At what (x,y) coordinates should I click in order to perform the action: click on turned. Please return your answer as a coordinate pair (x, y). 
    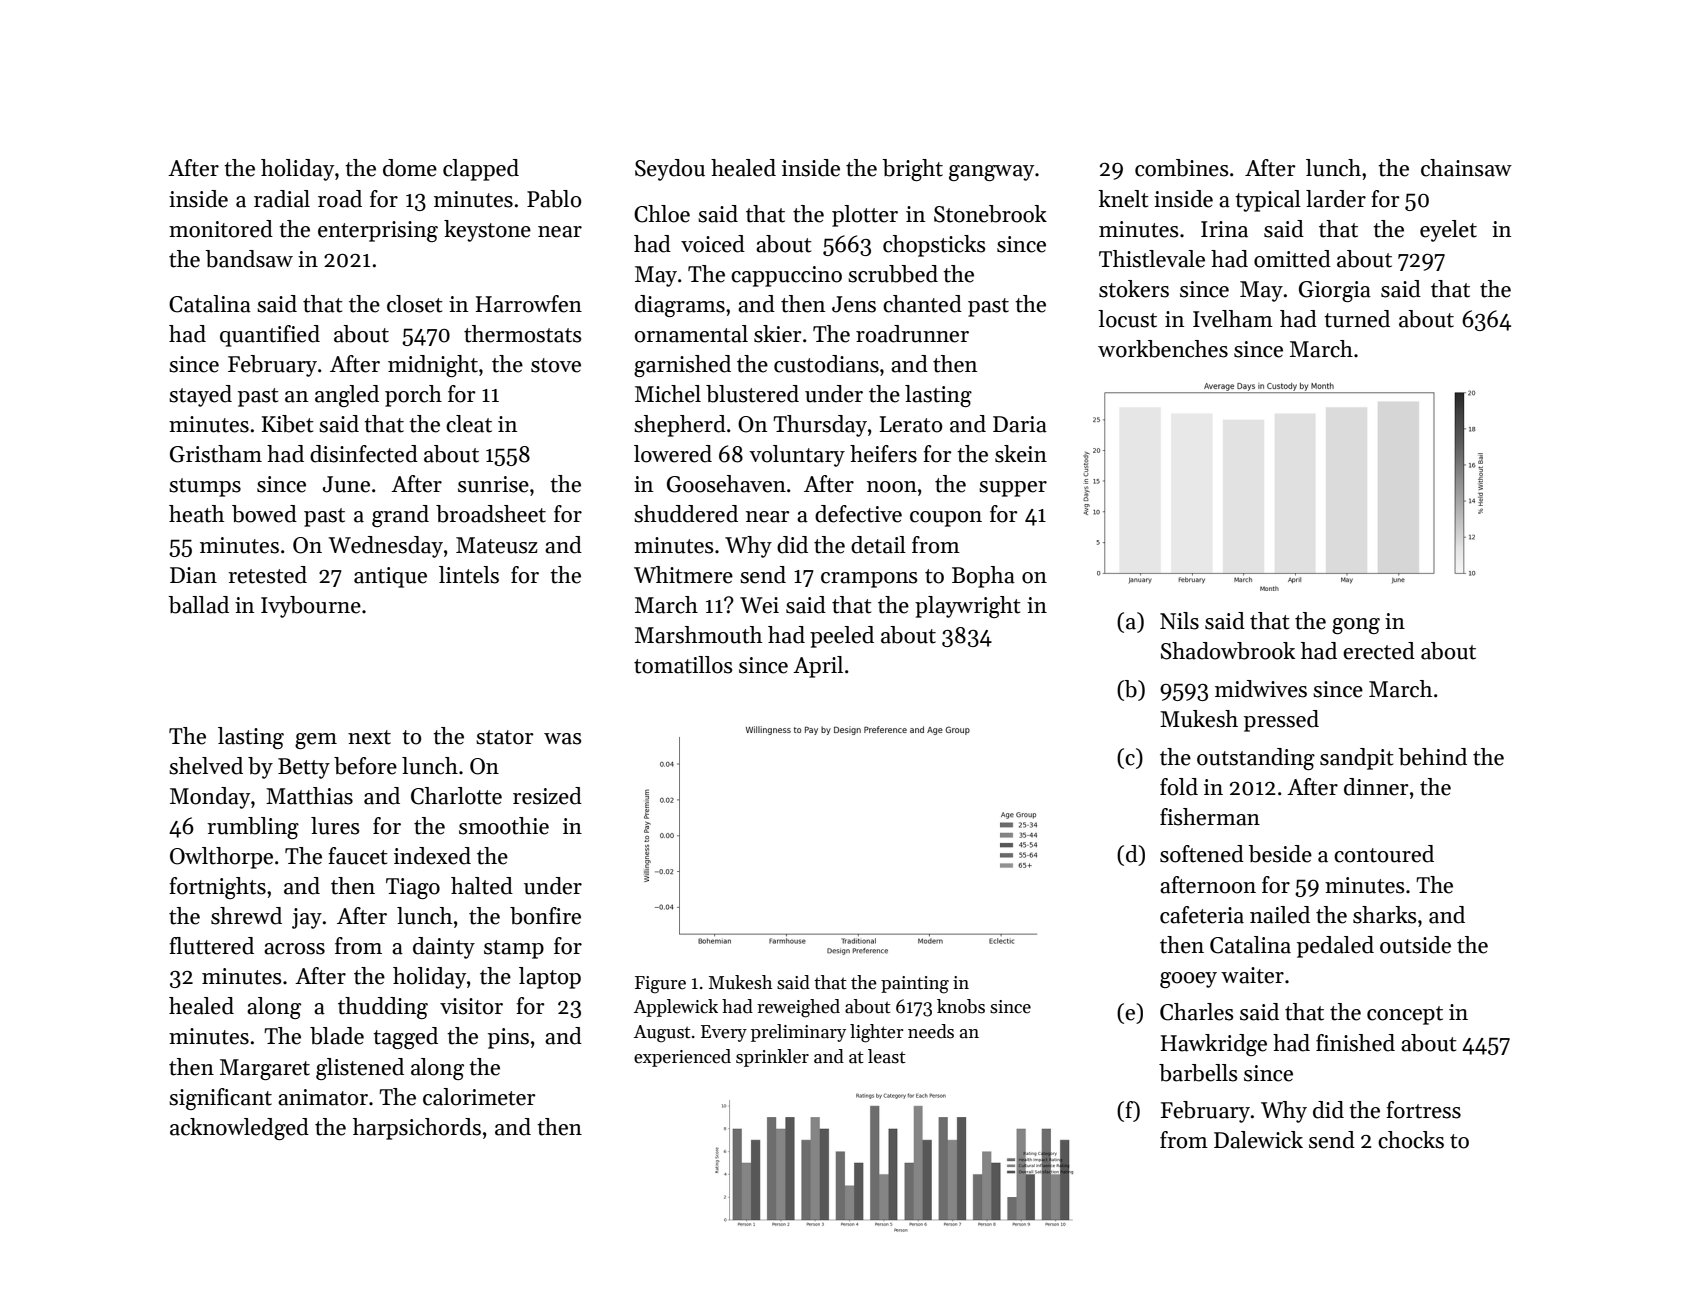
    Looking at the image, I should click on (1357, 319).
